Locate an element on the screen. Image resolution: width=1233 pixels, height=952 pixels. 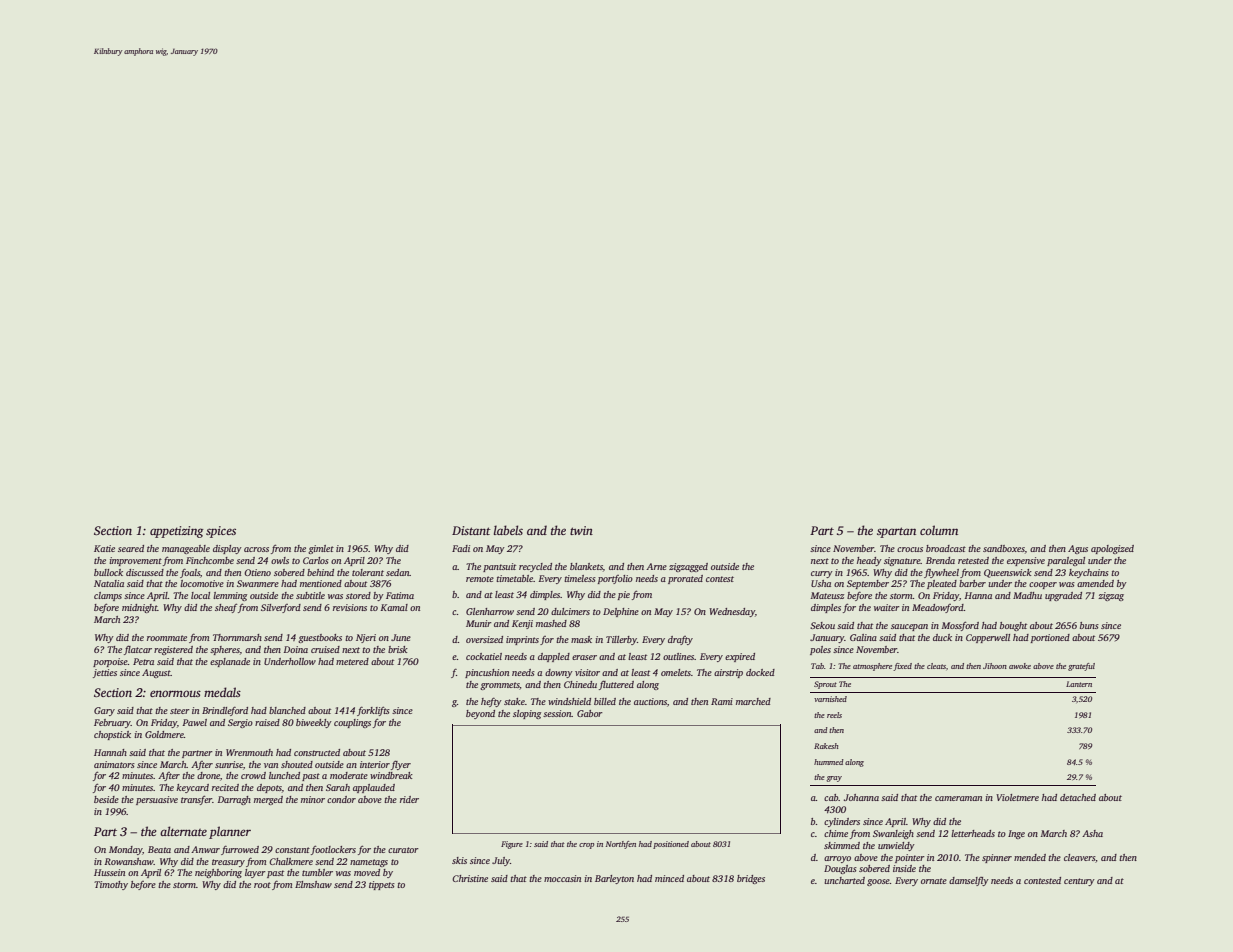
sunrise is located at coordinates (229, 764).
